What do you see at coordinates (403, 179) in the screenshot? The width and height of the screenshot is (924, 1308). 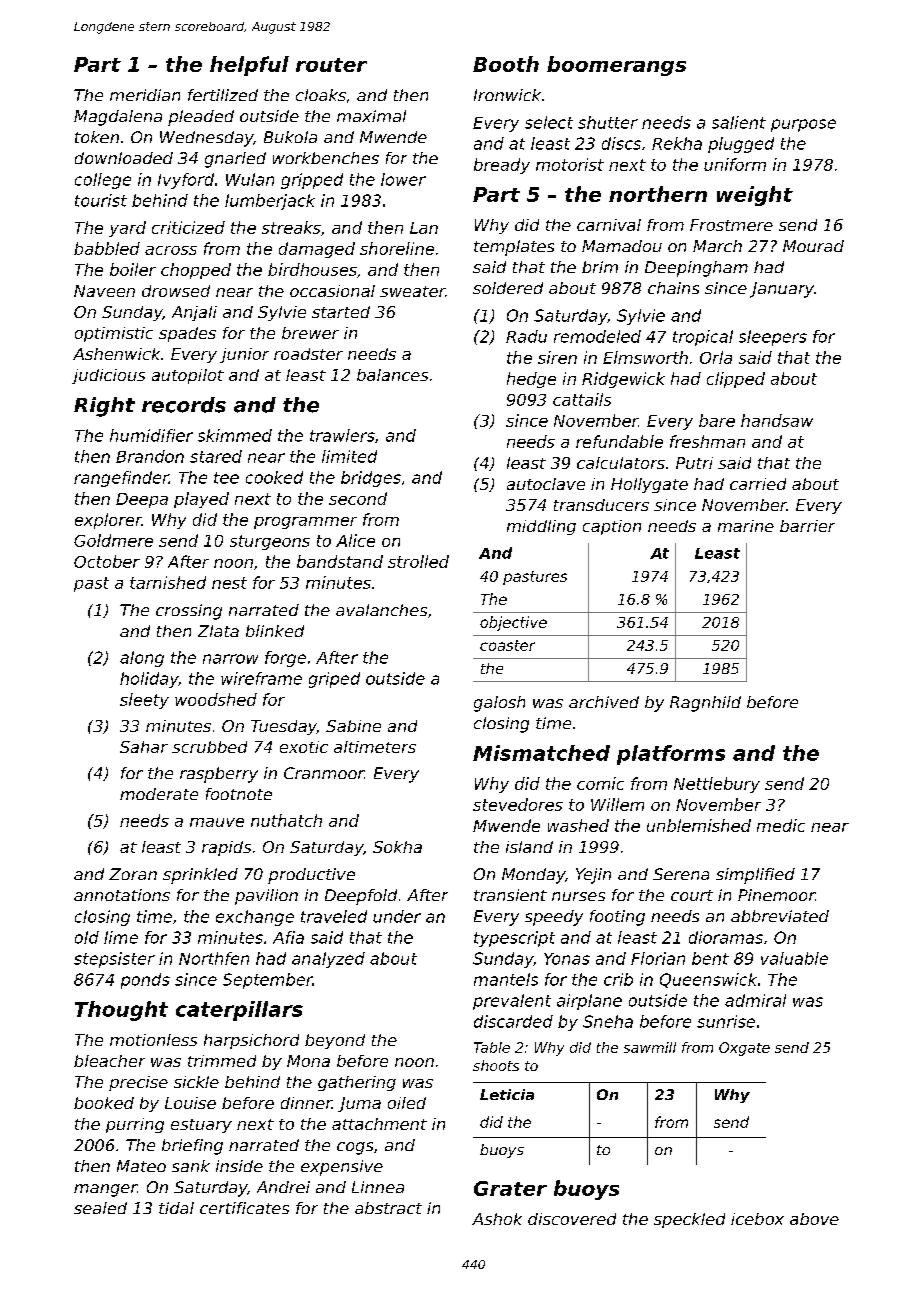 I see `lower` at bounding box center [403, 179].
